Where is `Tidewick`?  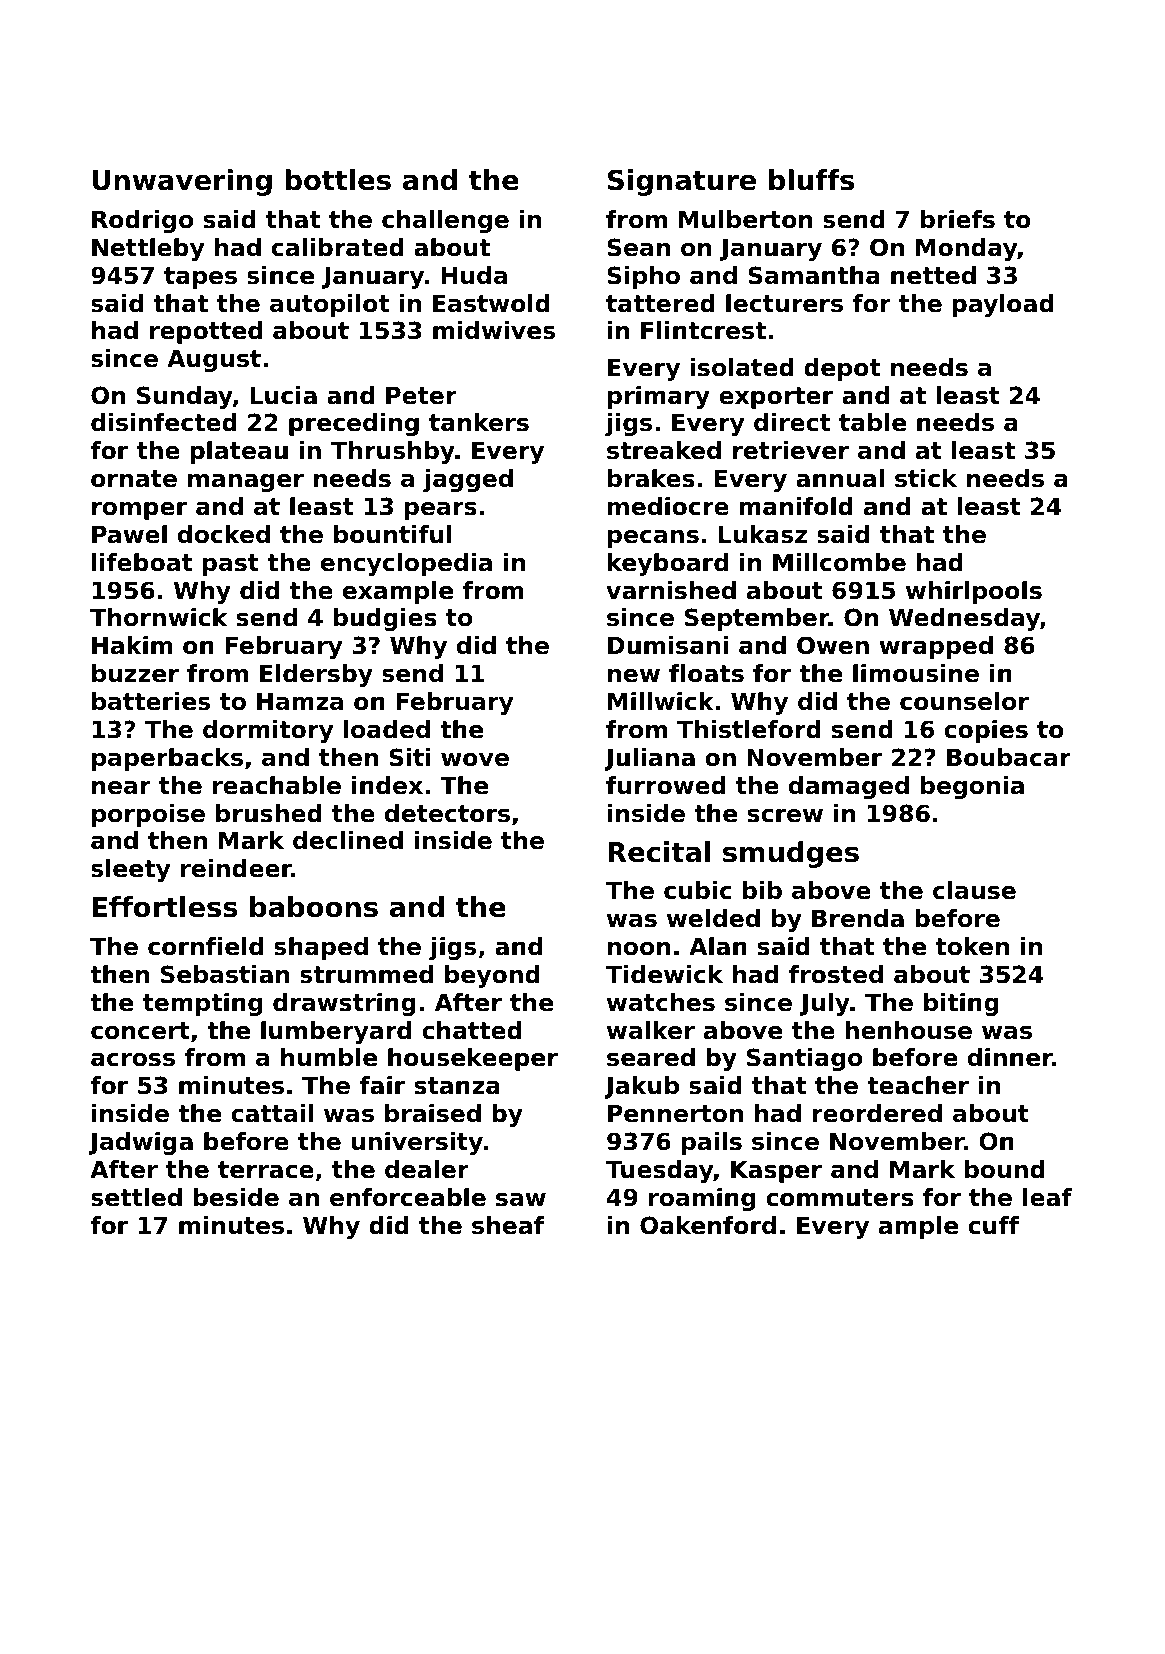
Tidewick is located at coordinates (664, 974).
